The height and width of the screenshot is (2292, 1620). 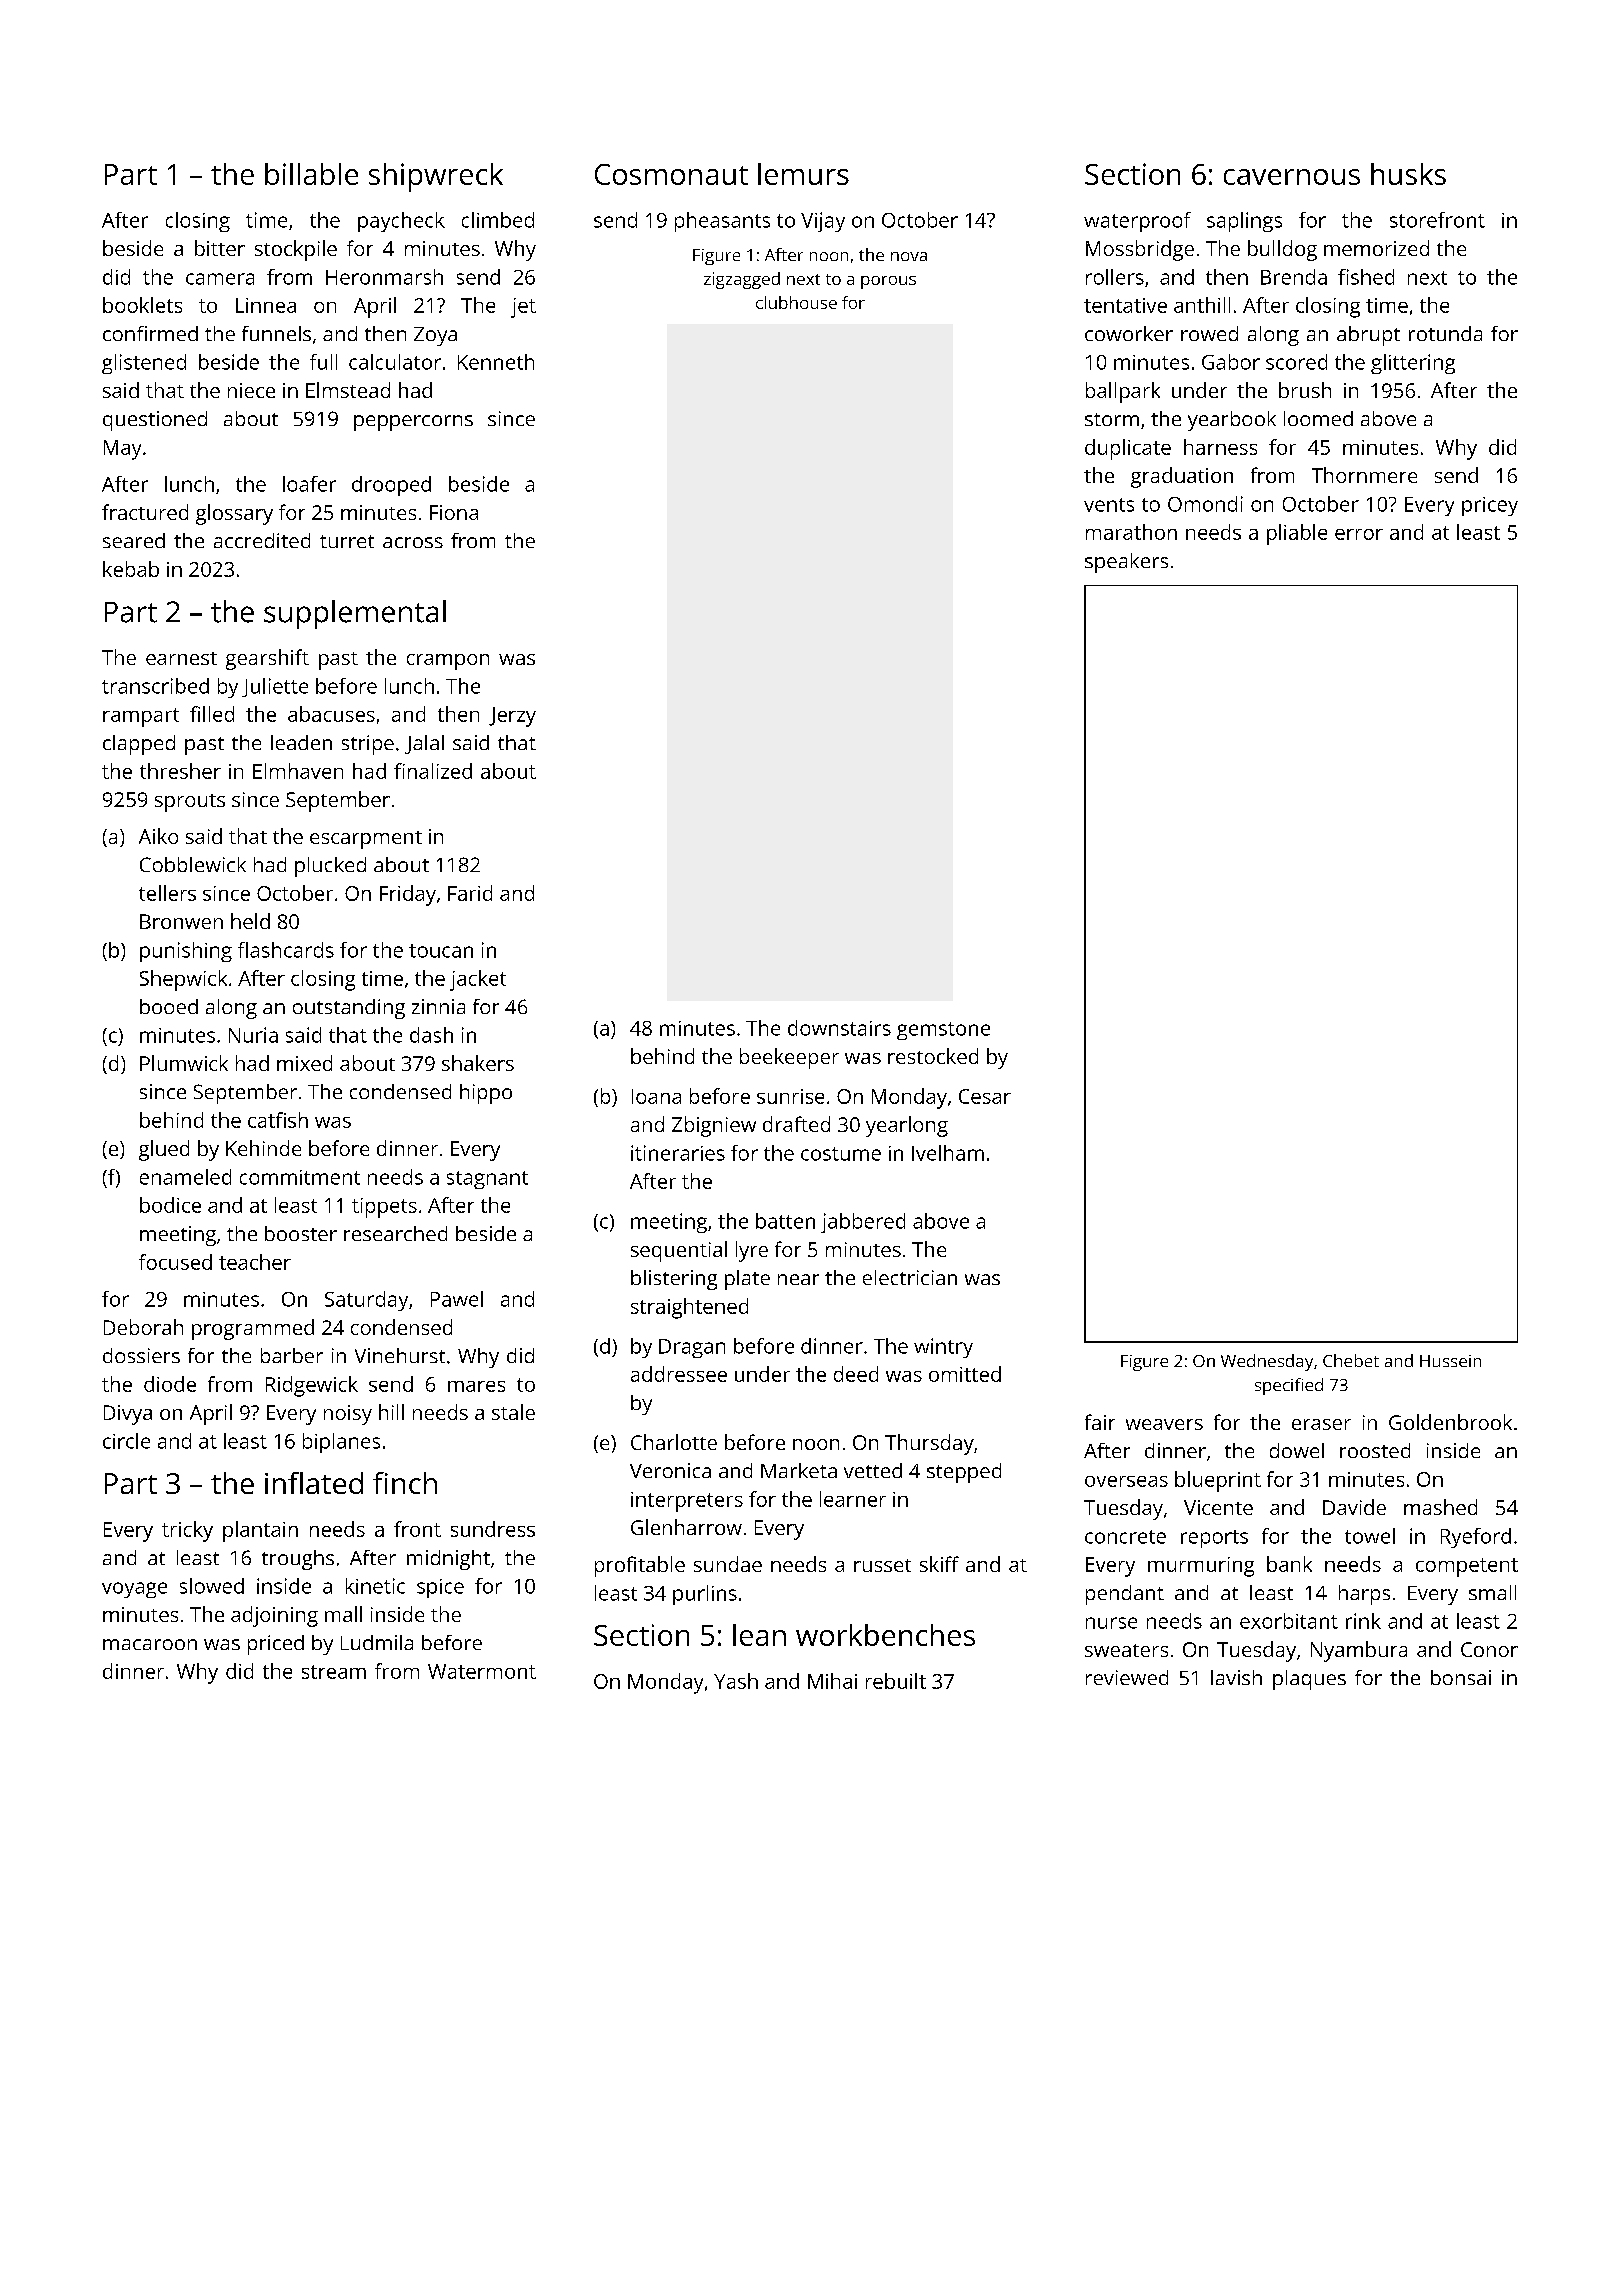 What do you see at coordinates (470, 893) in the screenshot?
I see `Farid` at bounding box center [470, 893].
